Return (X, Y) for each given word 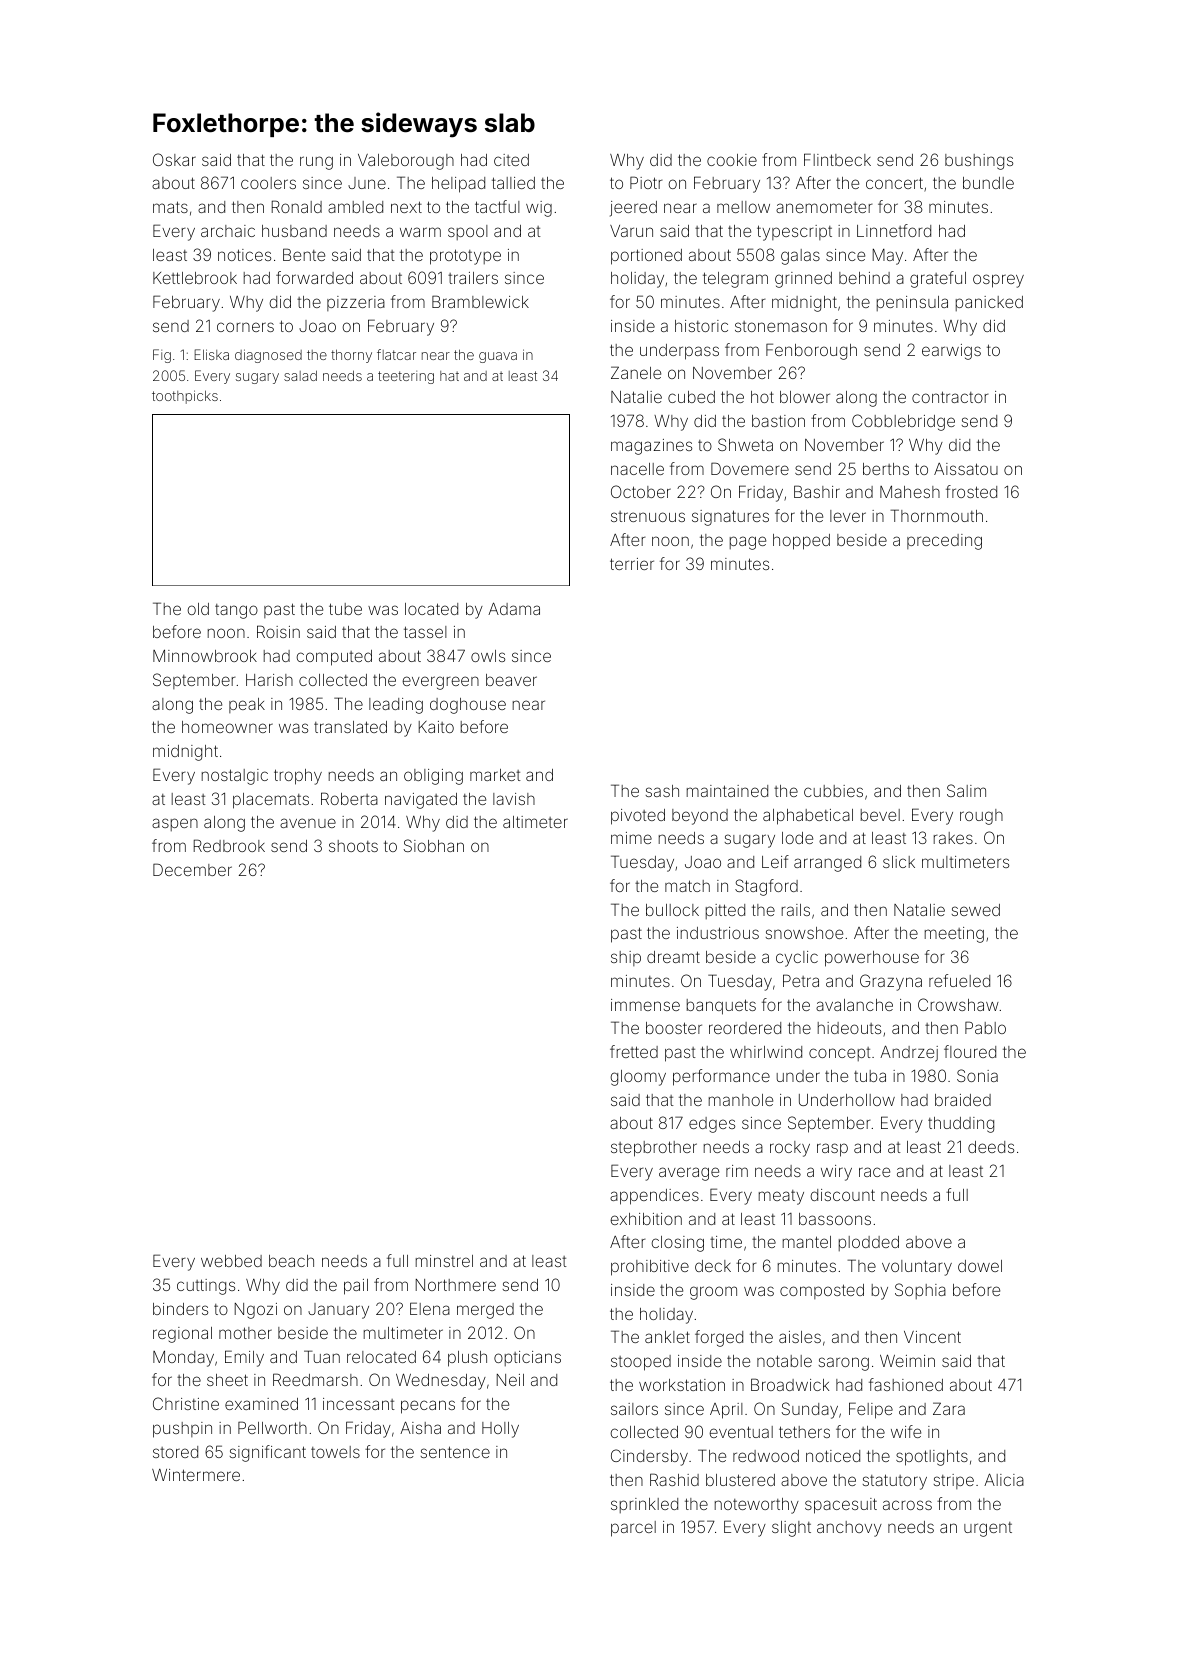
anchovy (849, 1529)
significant (268, 1453)
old (198, 609)
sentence (455, 1452)
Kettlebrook (195, 278)
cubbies (833, 791)
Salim (966, 790)
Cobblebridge (903, 422)
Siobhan (434, 845)
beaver (511, 680)
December (192, 869)
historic (701, 326)
